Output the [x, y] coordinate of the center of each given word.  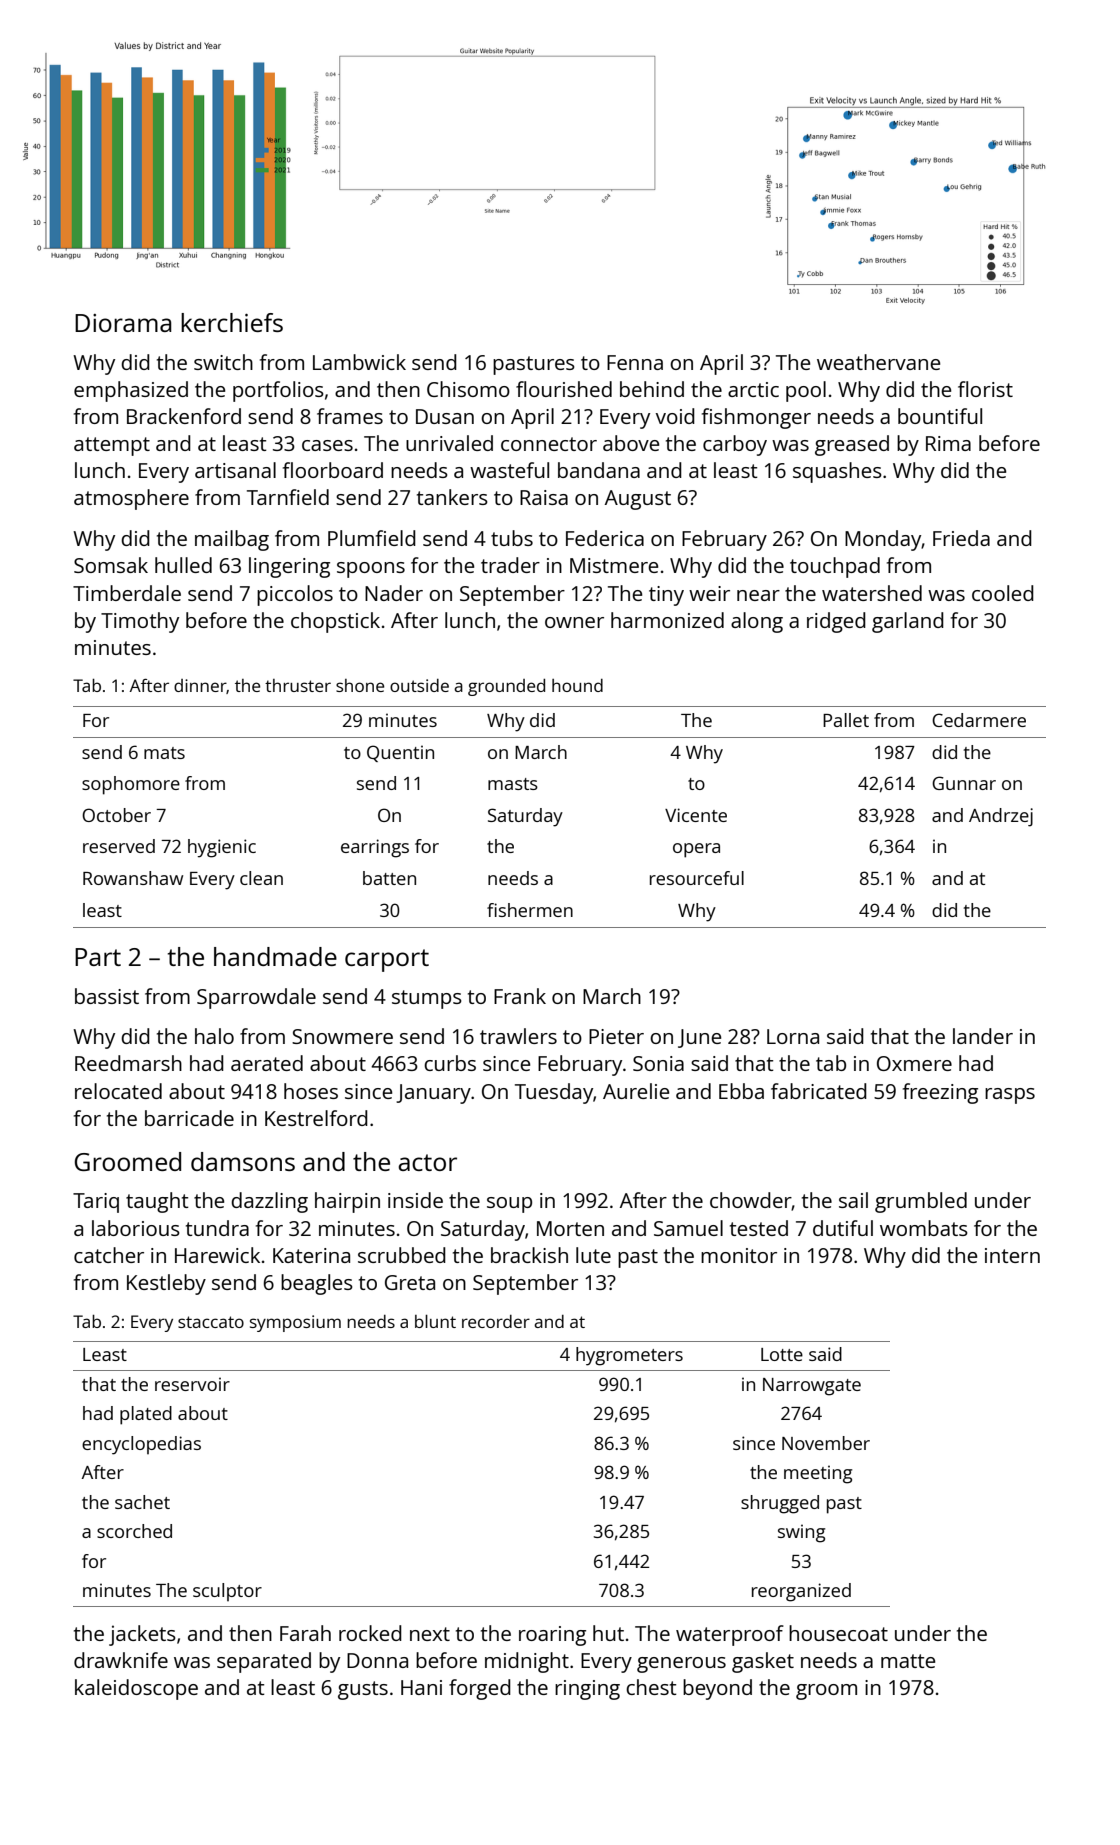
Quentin [400, 753]
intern [1012, 1255]
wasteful [509, 470]
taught [157, 1202]
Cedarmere [979, 720]
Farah [305, 1633]
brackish [529, 1255]
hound [577, 685]
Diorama [123, 323]
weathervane [878, 362]
